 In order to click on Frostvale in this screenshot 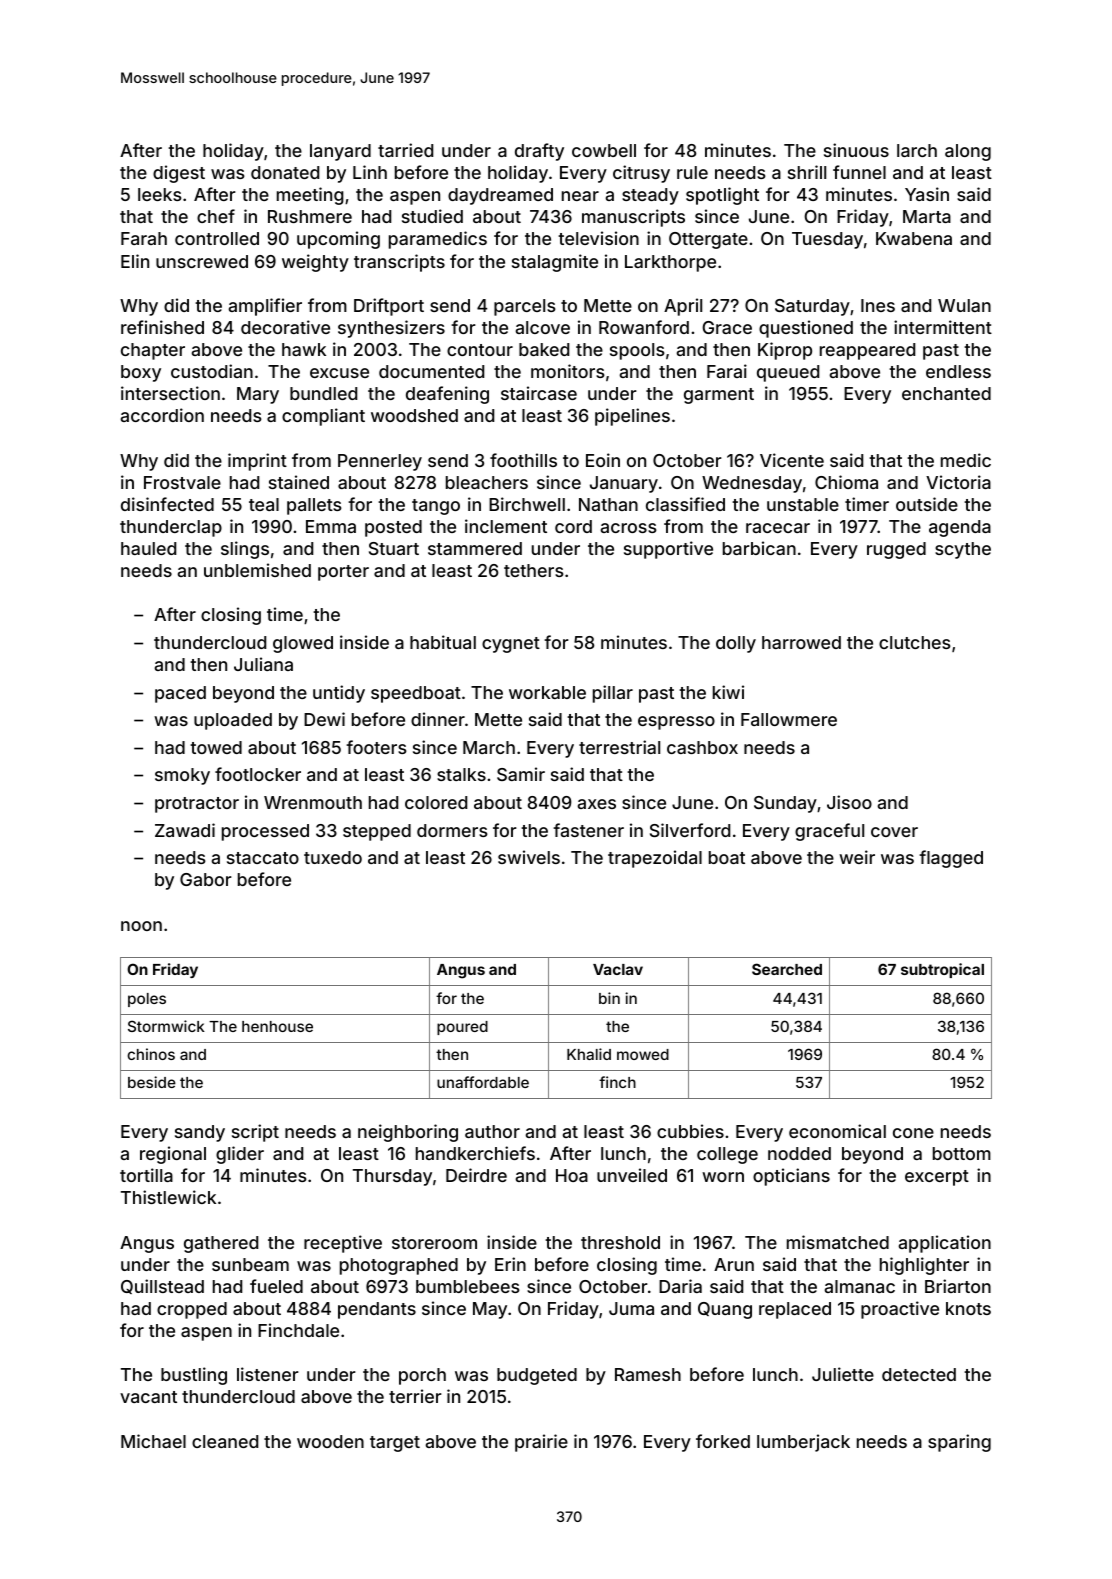, I will do `click(182, 482)`.
